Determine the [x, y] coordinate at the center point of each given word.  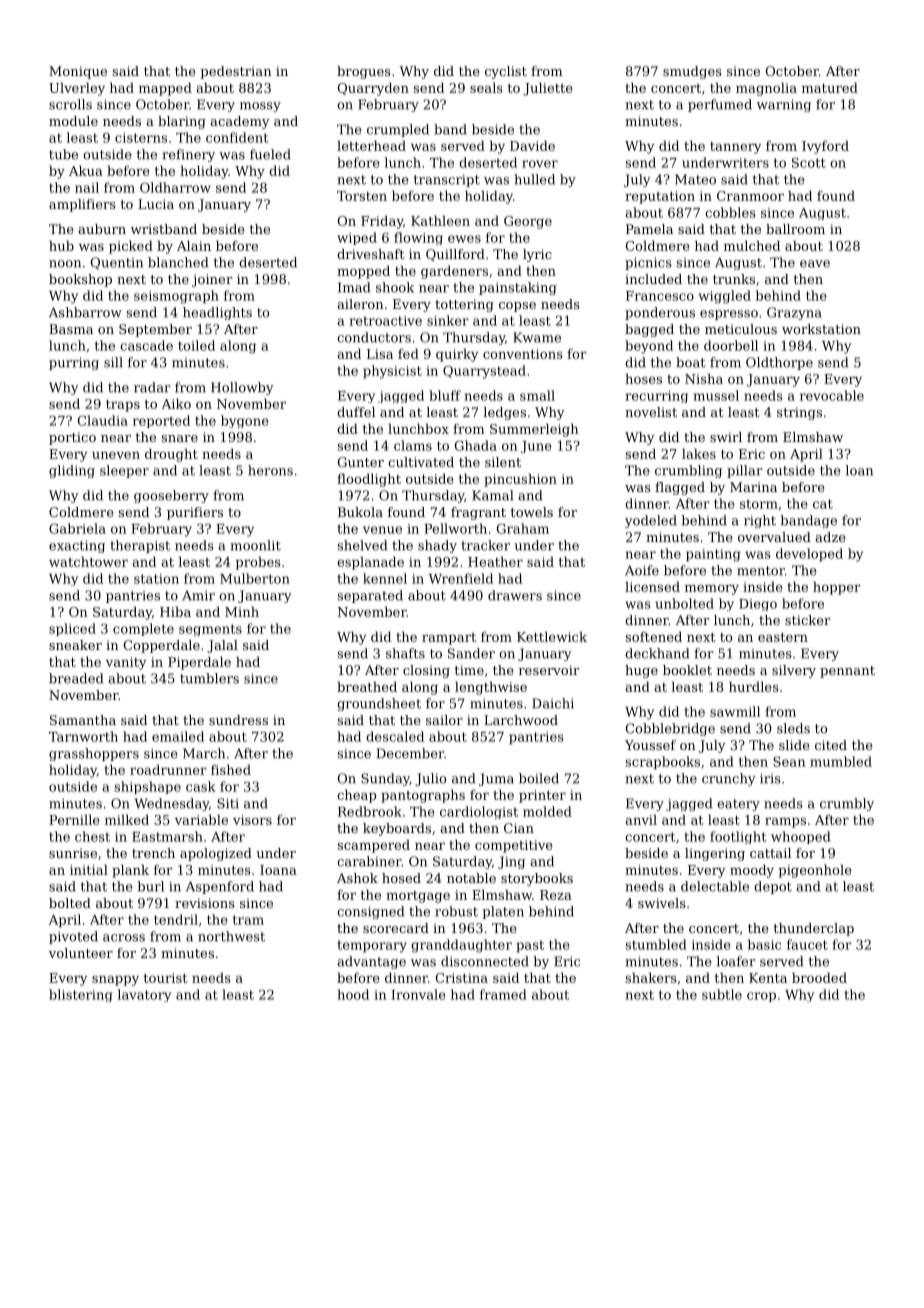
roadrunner [168, 769]
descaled [395, 736]
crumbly [847, 804]
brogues [364, 72]
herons [270, 470]
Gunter [361, 462]
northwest [231, 936]
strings [799, 413]
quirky [457, 355]
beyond [649, 347]
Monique [78, 72]
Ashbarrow [85, 312]
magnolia [766, 89]
